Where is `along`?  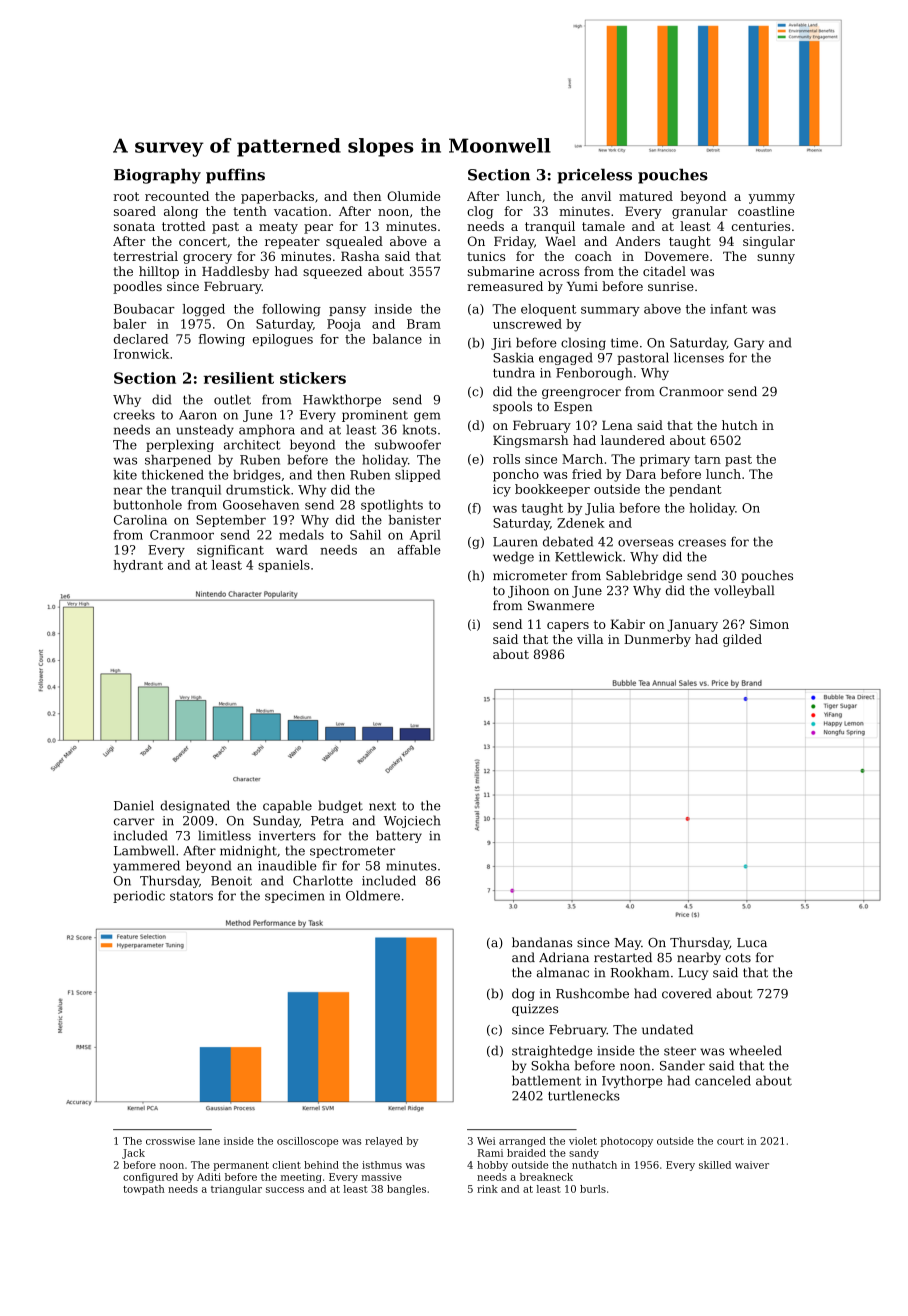 along is located at coordinates (181, 212).
